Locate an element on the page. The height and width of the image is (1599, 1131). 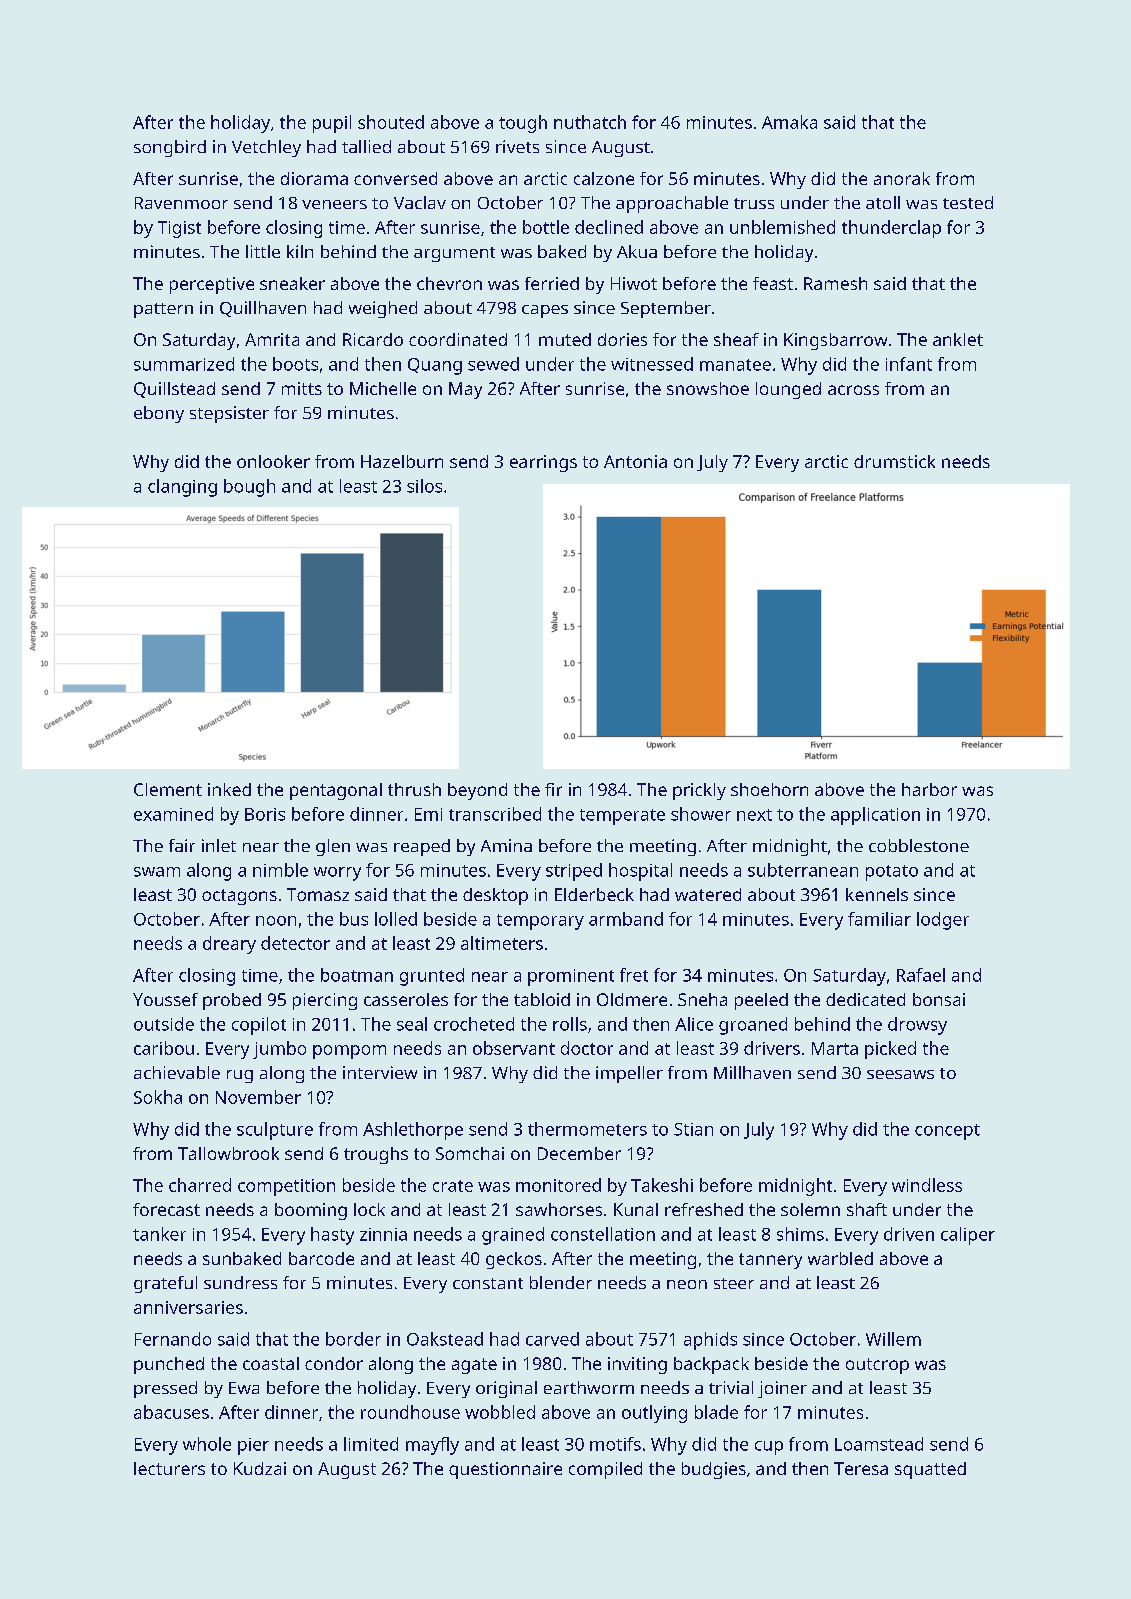
joiner is located at coordinates (782, 1389).
